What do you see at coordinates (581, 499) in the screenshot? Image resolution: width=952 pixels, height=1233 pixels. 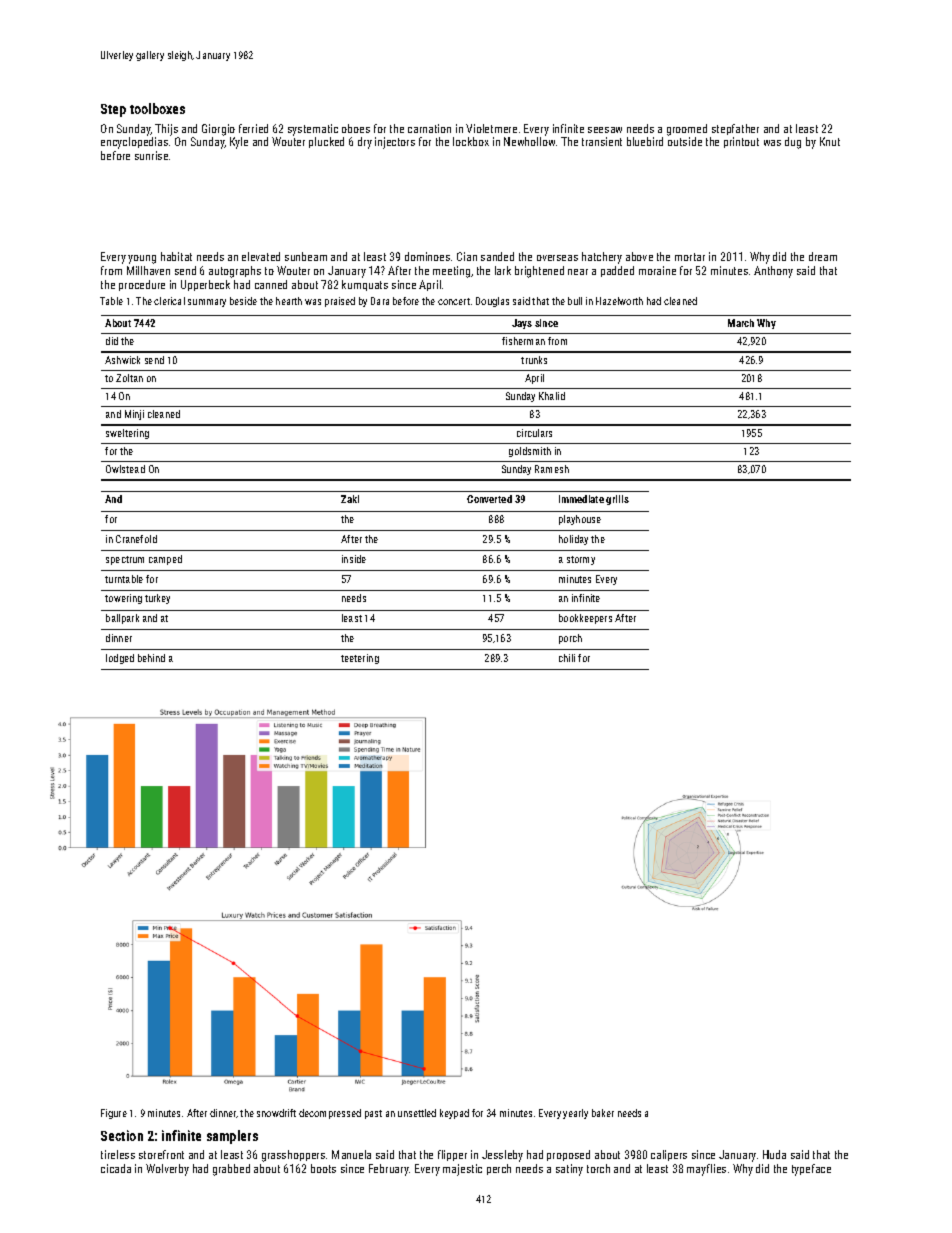 I see `Immediate` at bounding box center [581, 499].
